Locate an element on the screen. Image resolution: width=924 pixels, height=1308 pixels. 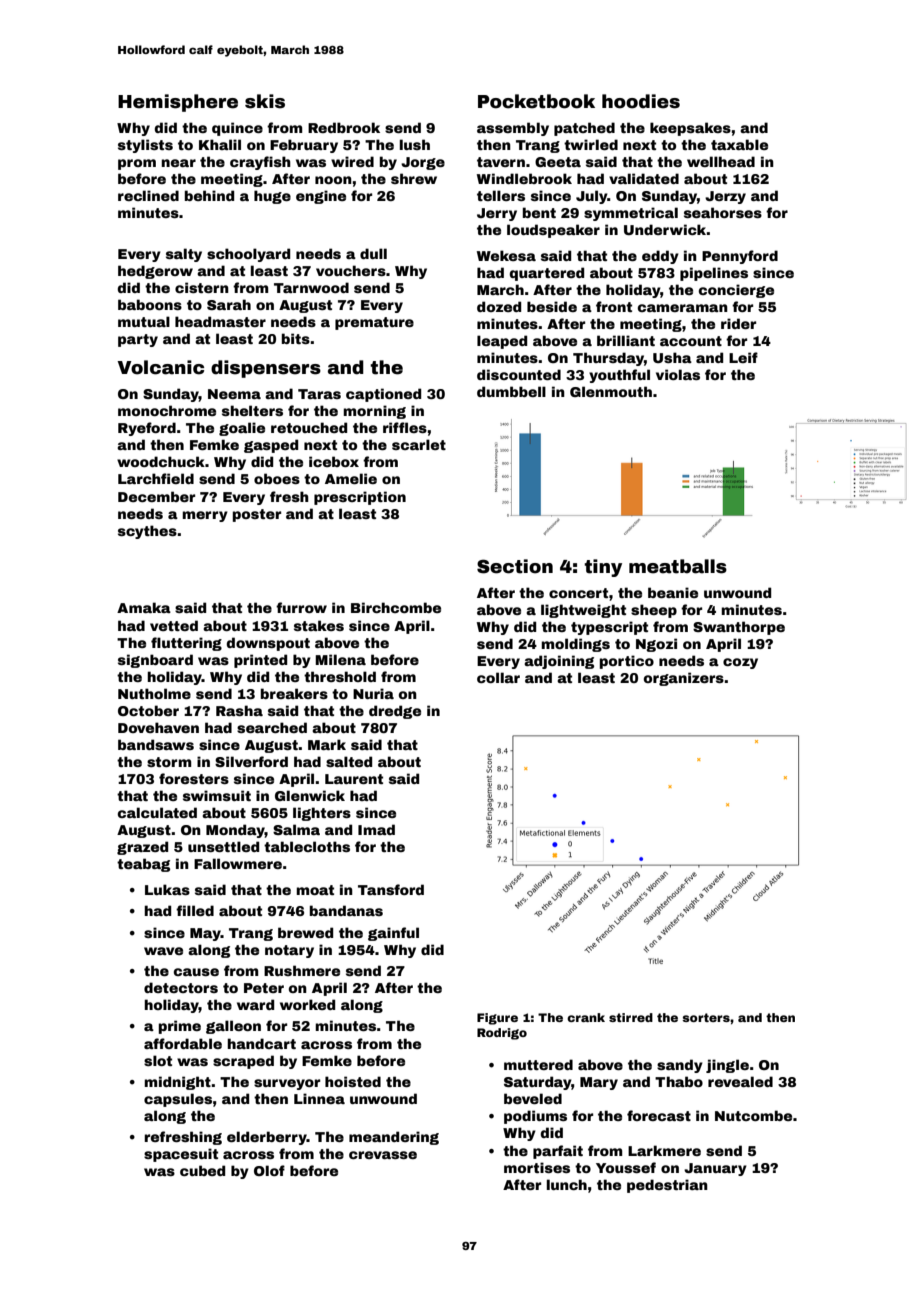
quartered is located at coordinates (546, 274).
